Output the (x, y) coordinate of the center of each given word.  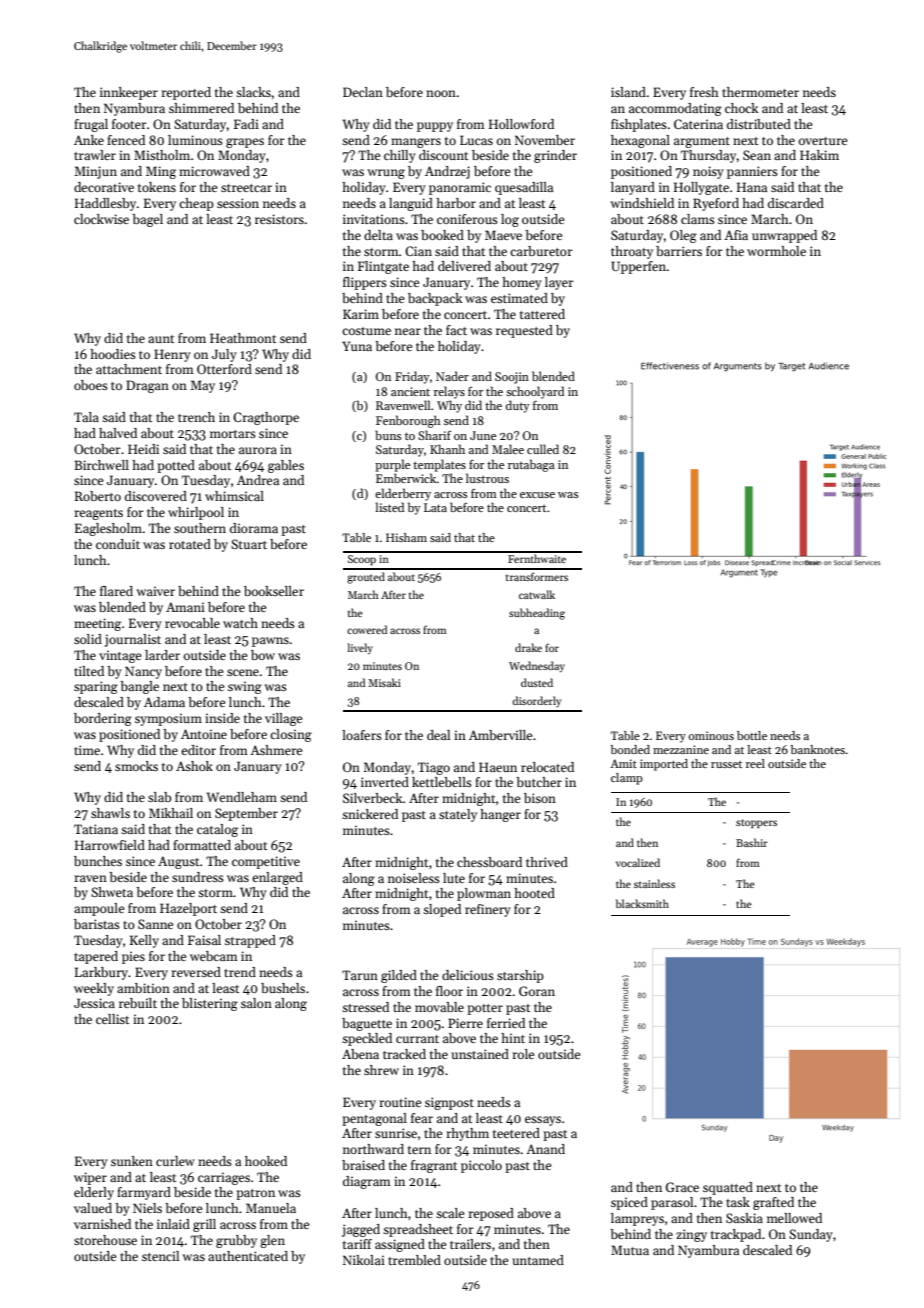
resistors (279, 219)
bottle (752, 735)
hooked (266, 1161)
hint (513, 1038)
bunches (98, 861)
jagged (361, 1230)
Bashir (752, 842)
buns (388, 435)
